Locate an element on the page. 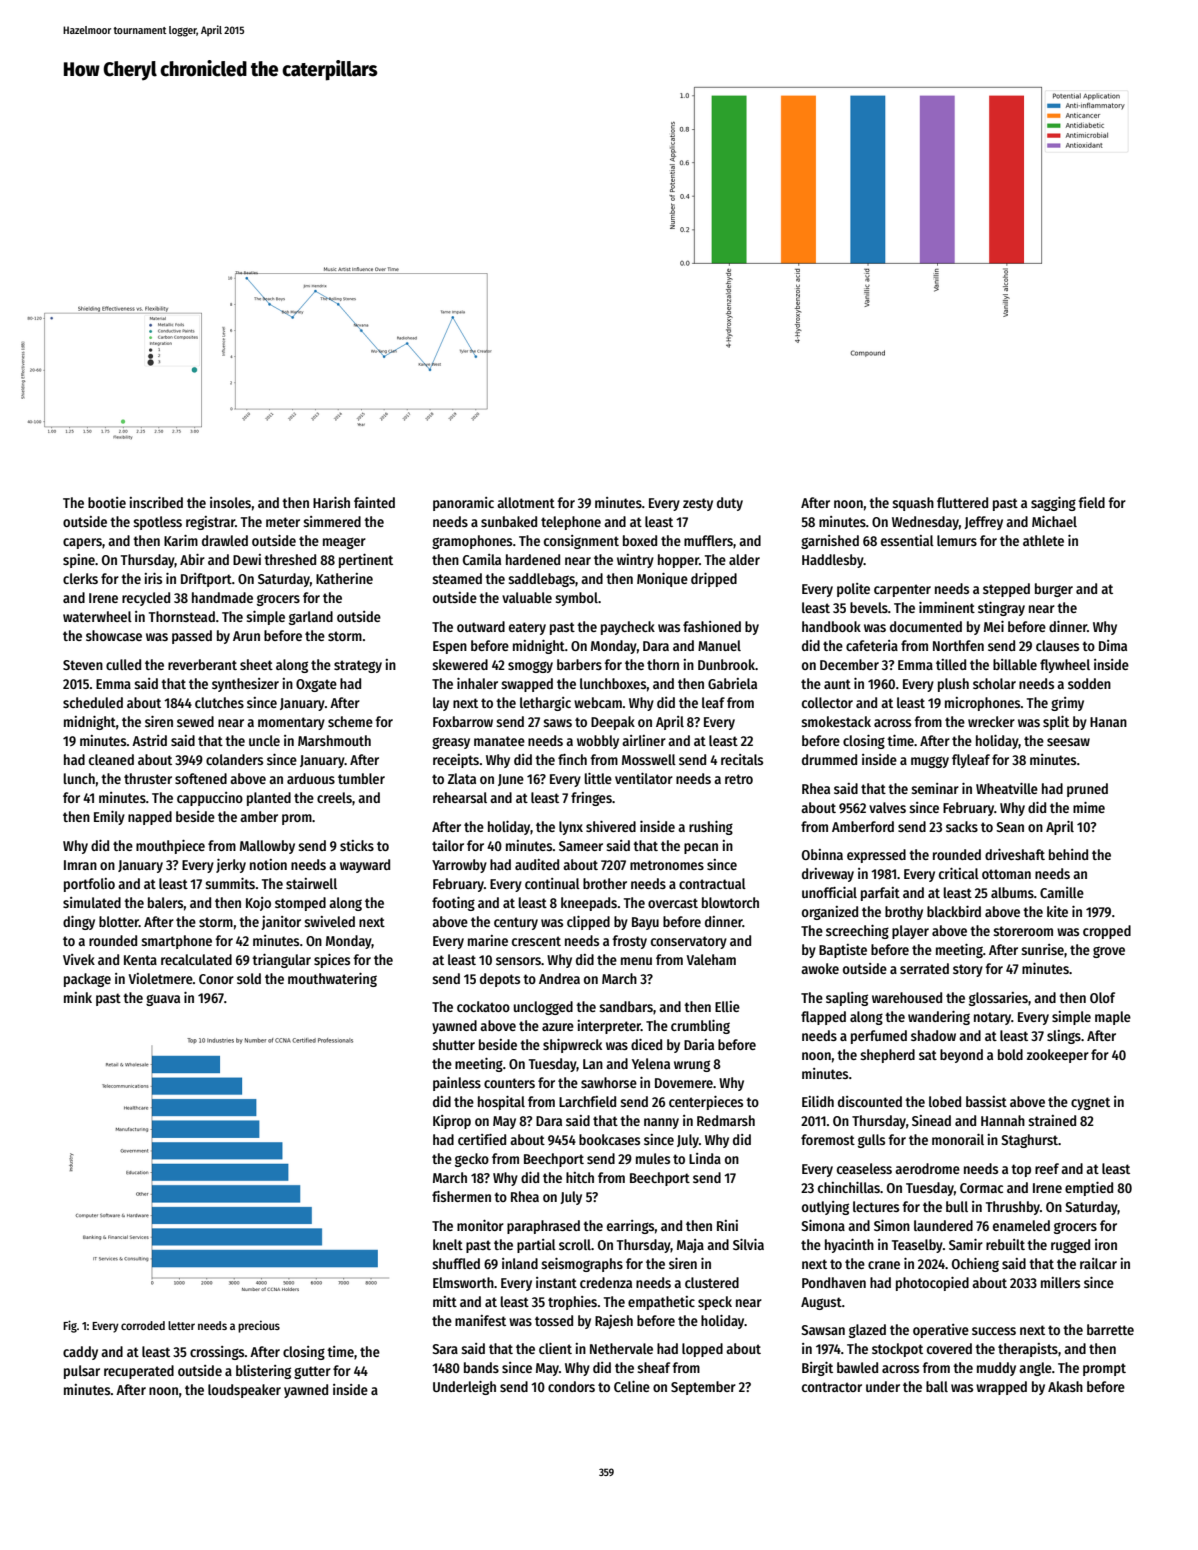 The image size is (1198, 1550). capers is located at coordinates (82, 543).
